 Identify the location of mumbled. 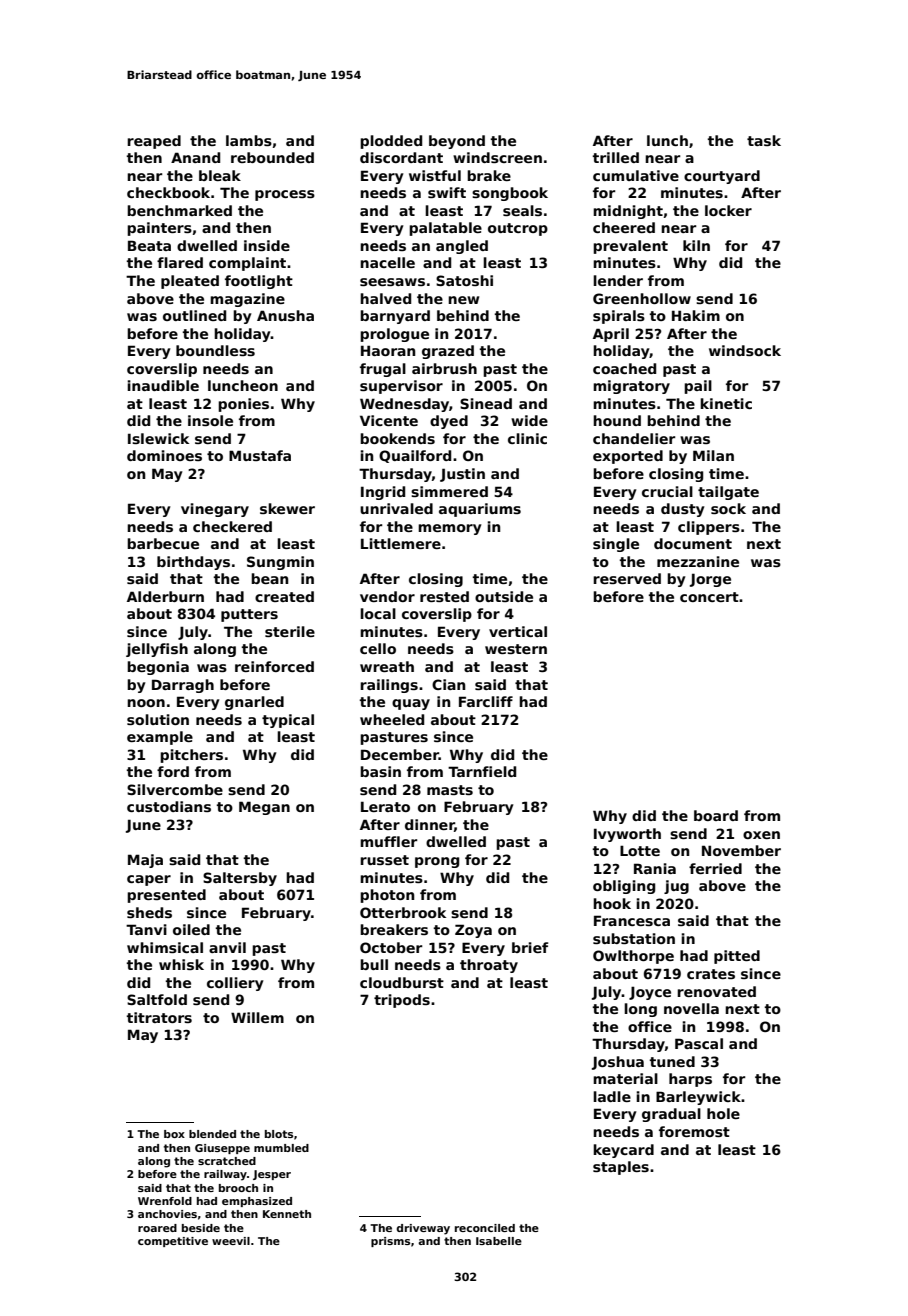
(281, 1148).
